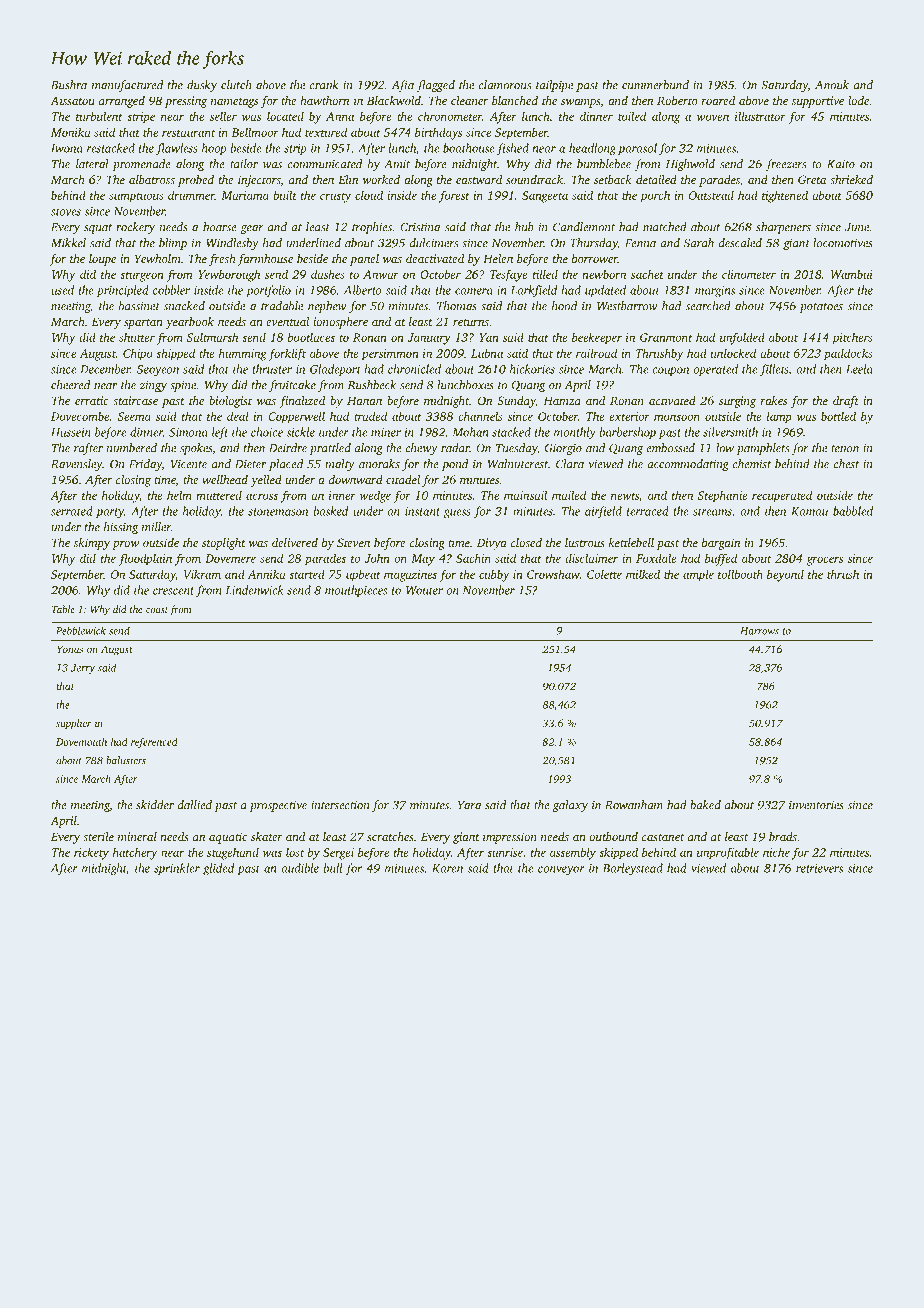 This page has width=924, height=1308. I want to click on Bushra, so click(69, 85).
